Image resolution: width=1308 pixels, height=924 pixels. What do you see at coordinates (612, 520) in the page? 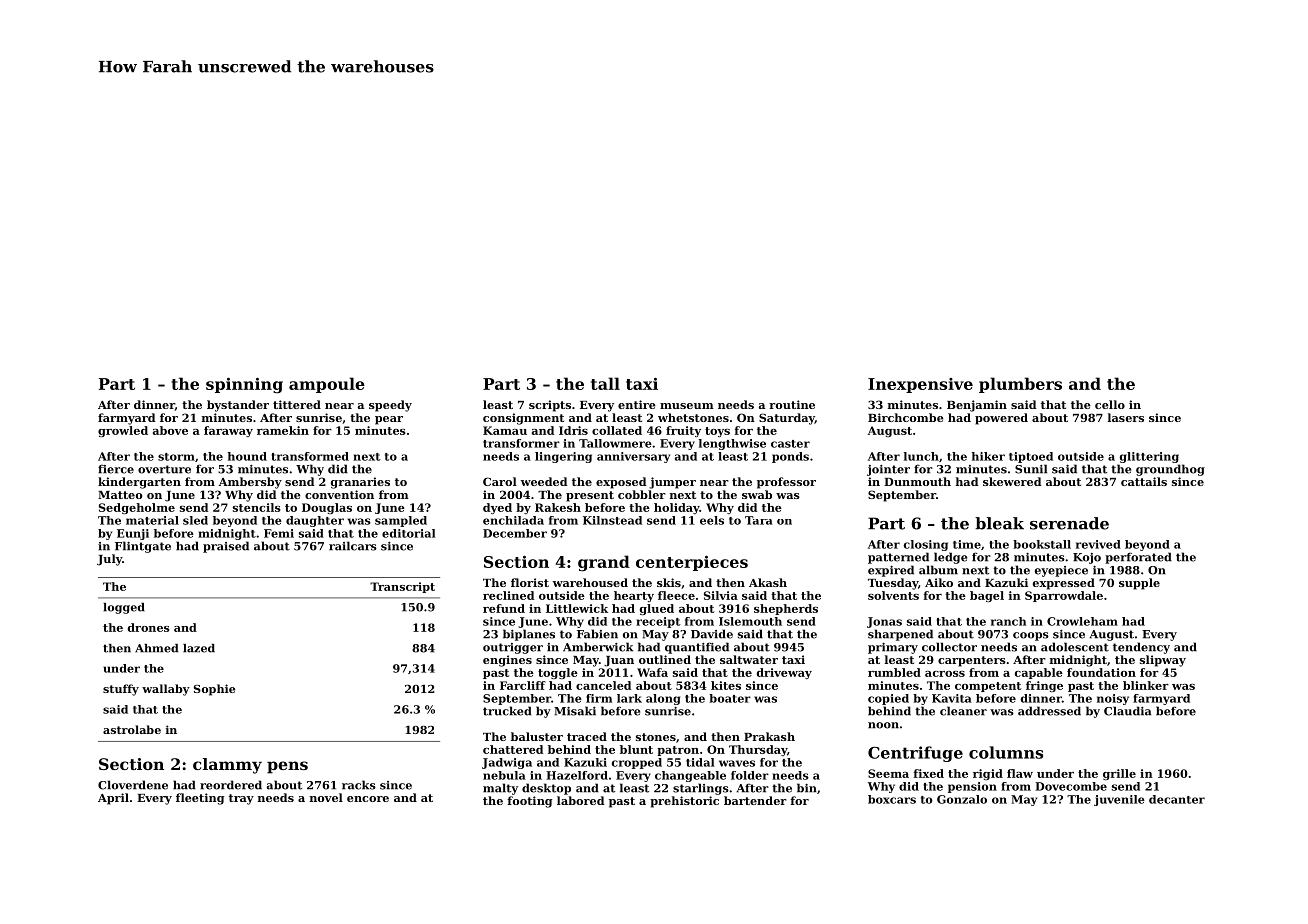
I see `Kilnstead` at bounding box center [612, 520].
